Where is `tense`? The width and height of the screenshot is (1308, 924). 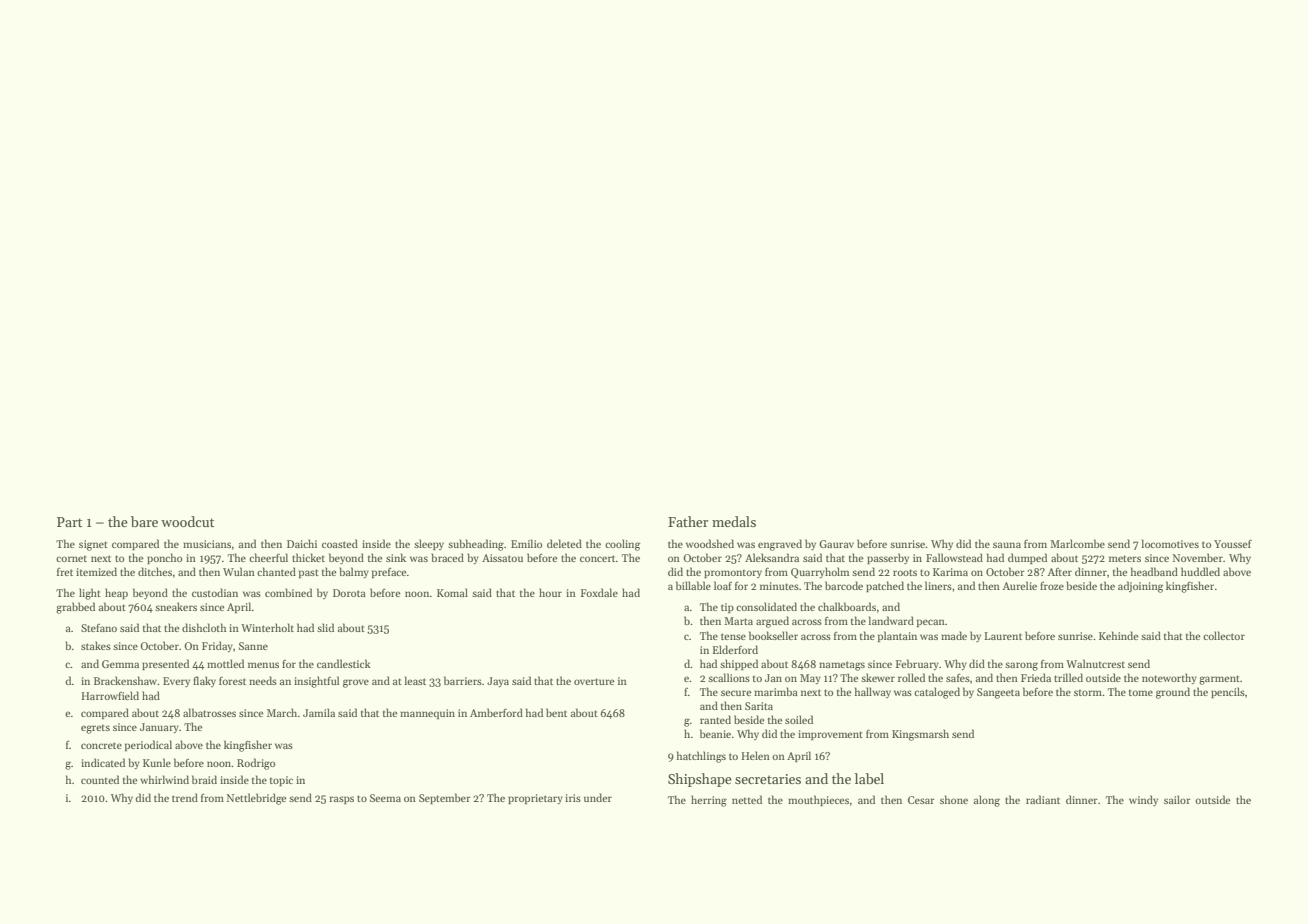 tense is located at coordinates (733, 636).
